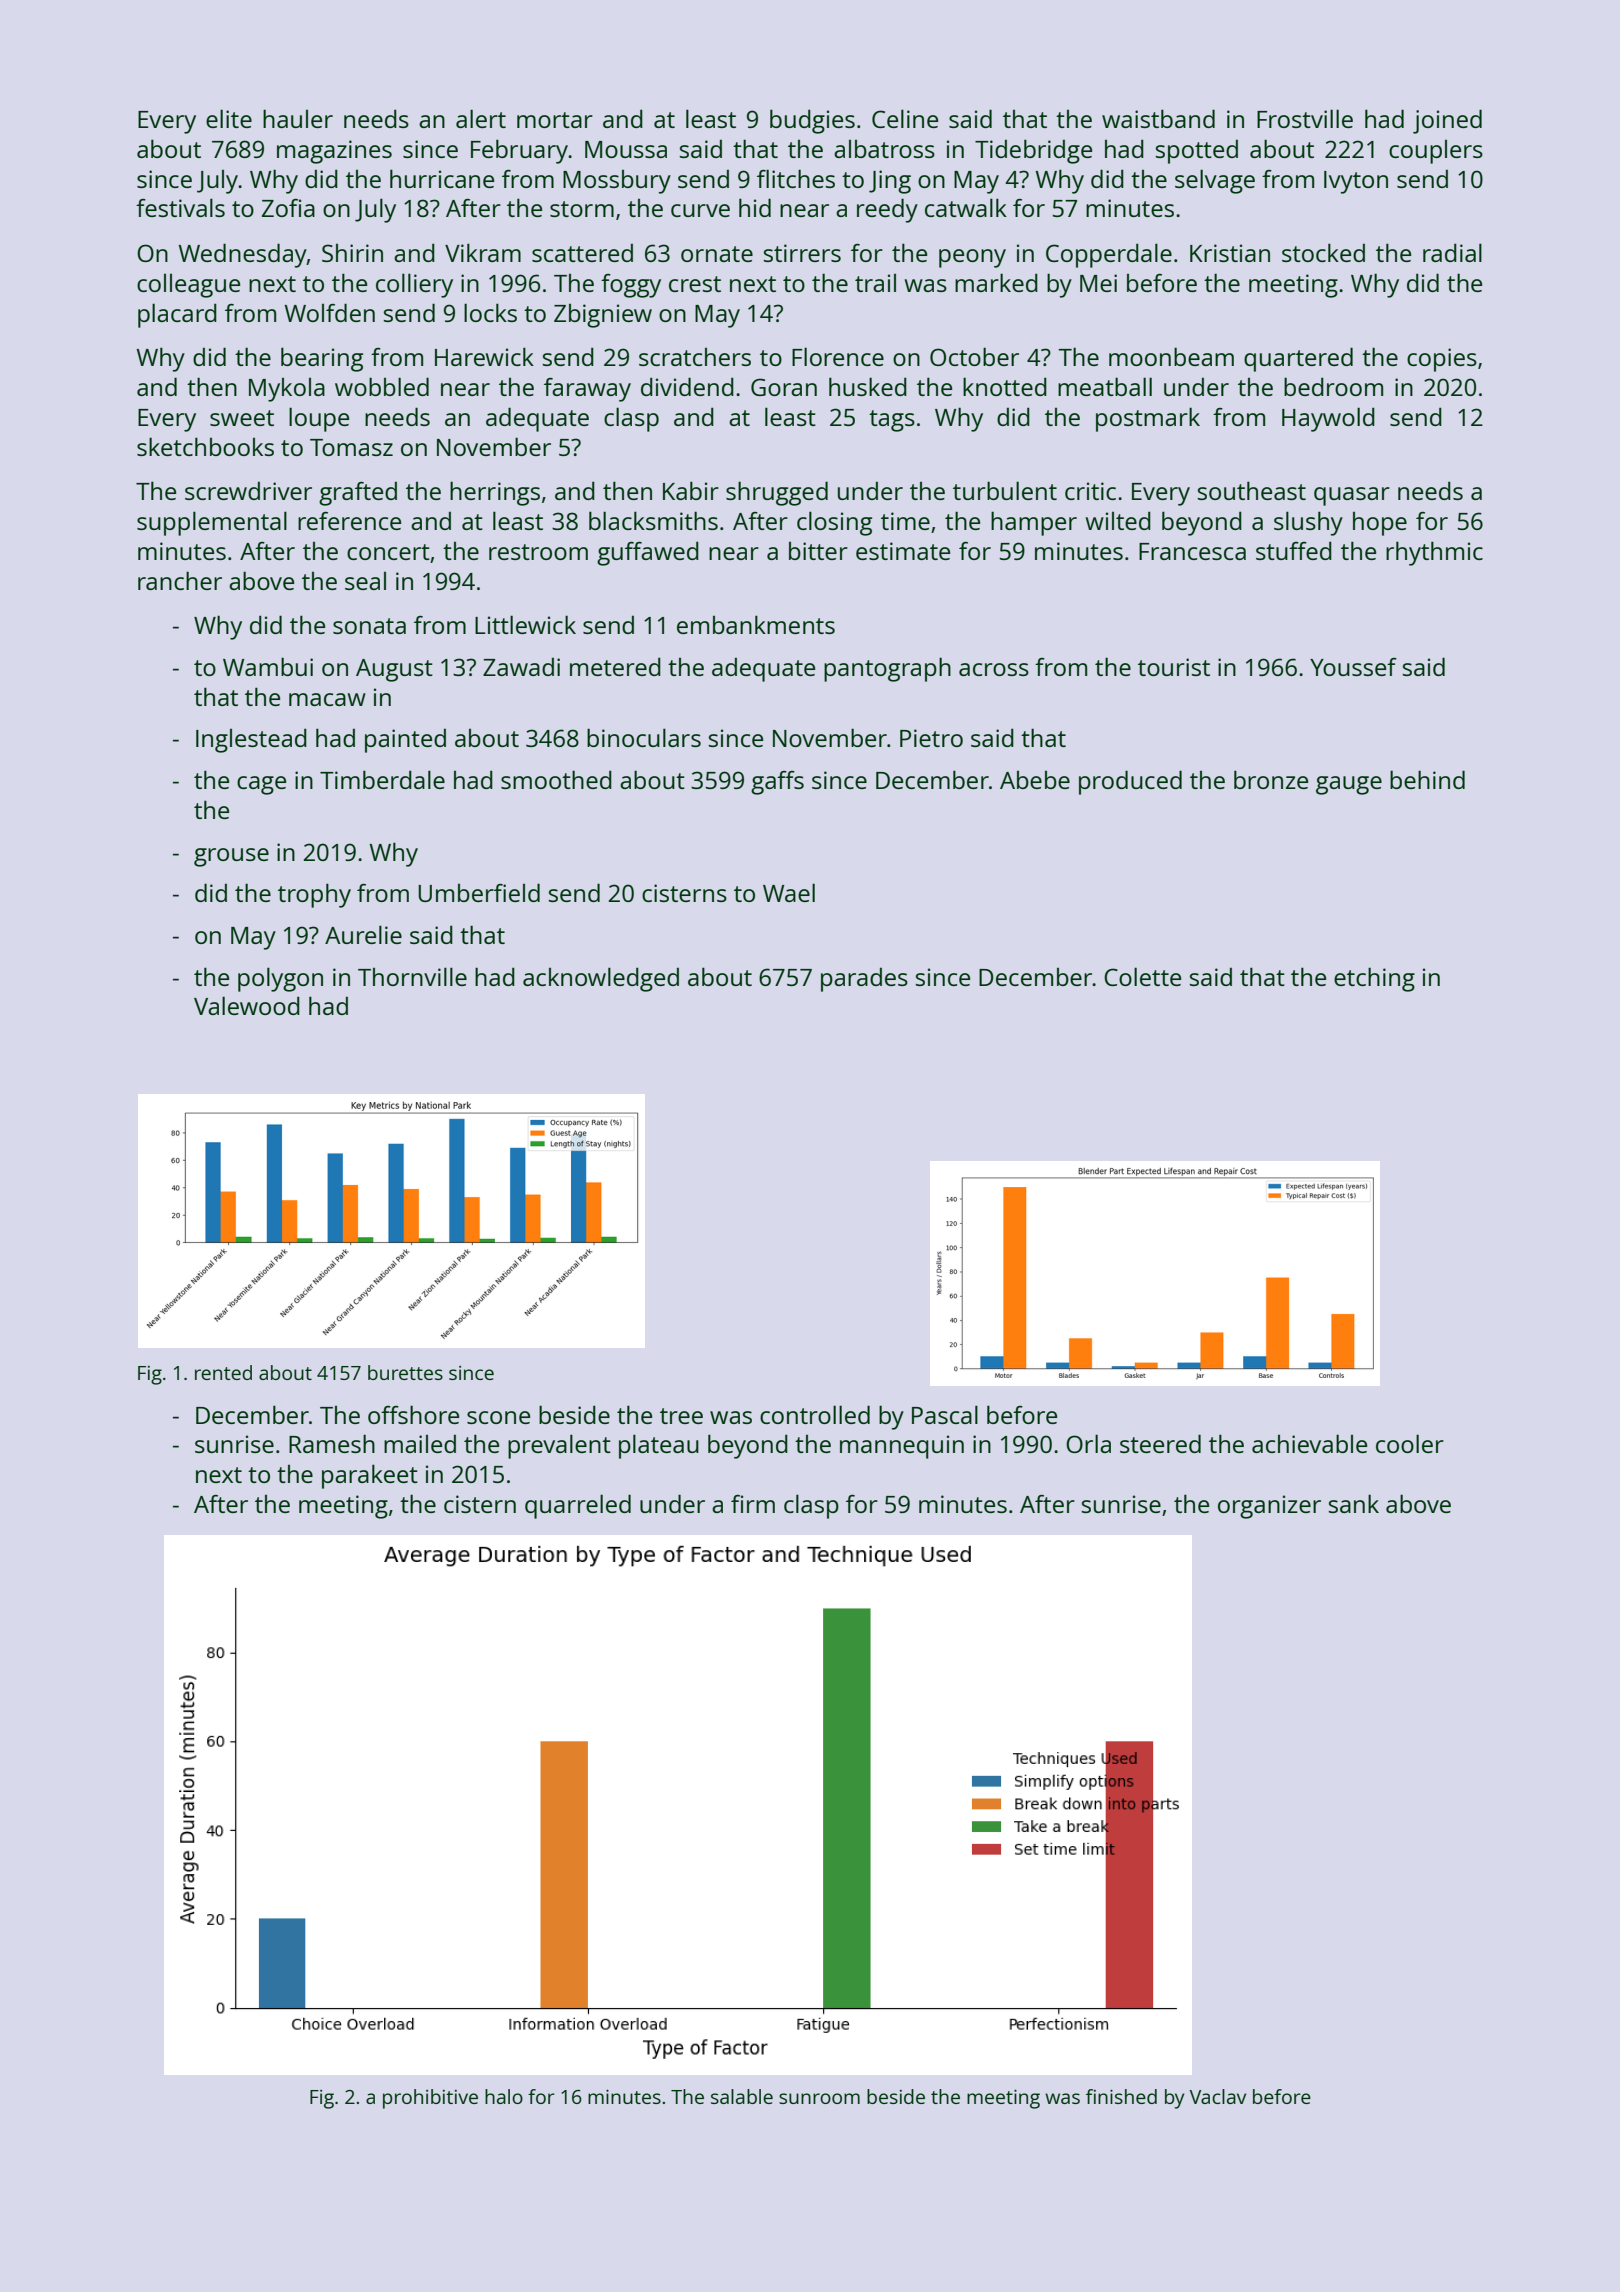 This document has height=2292, width=1620. Describe the element at coordinates (247, 1005) in the document. I see `Valewood` at that location.
